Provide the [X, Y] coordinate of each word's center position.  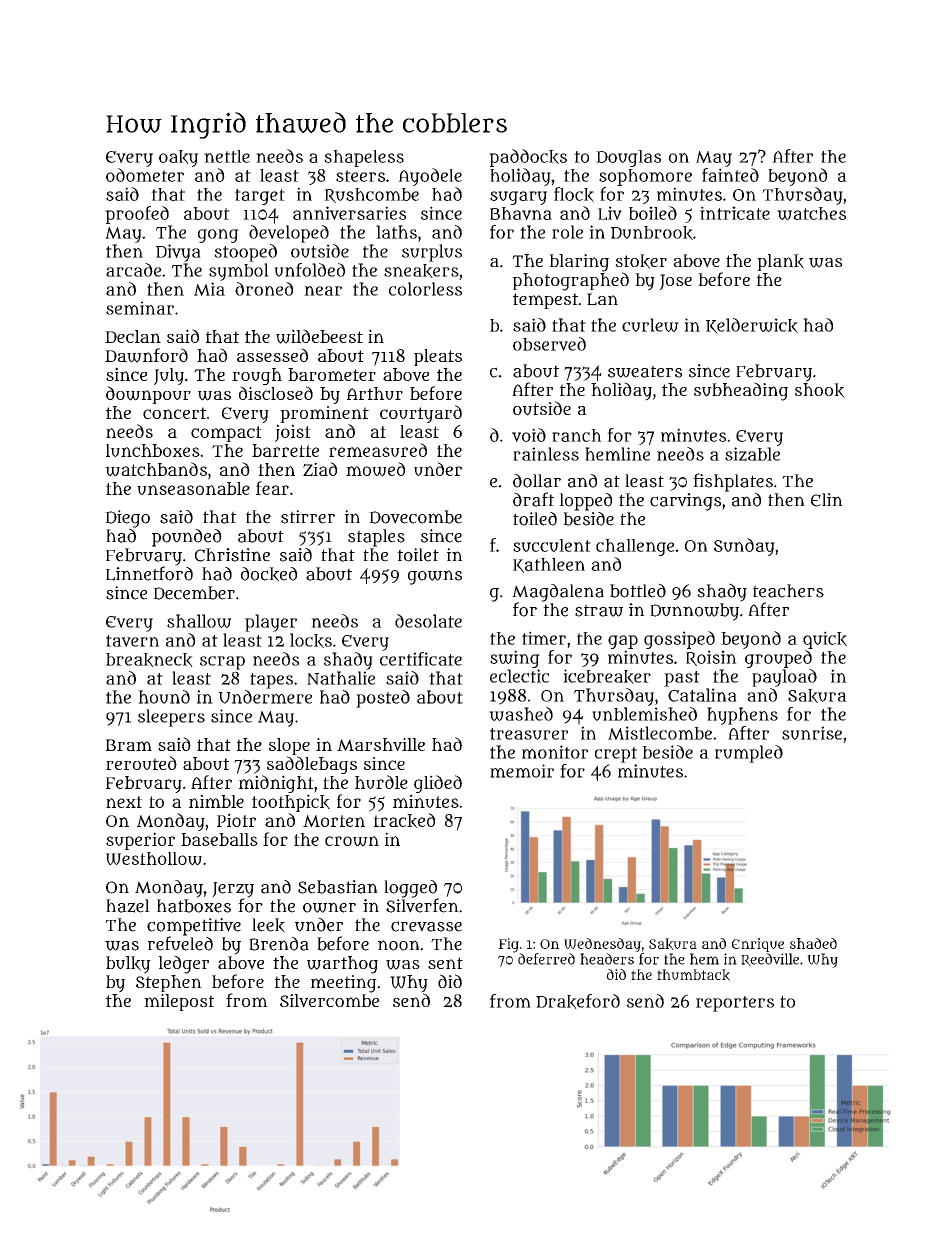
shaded [813, 943]
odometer [145, 175]
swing [515, 659]
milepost [179, 1002]
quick [825, 640]
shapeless [364, 158]
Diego [127, 519]
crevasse [426, 926]
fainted [730, 175]
